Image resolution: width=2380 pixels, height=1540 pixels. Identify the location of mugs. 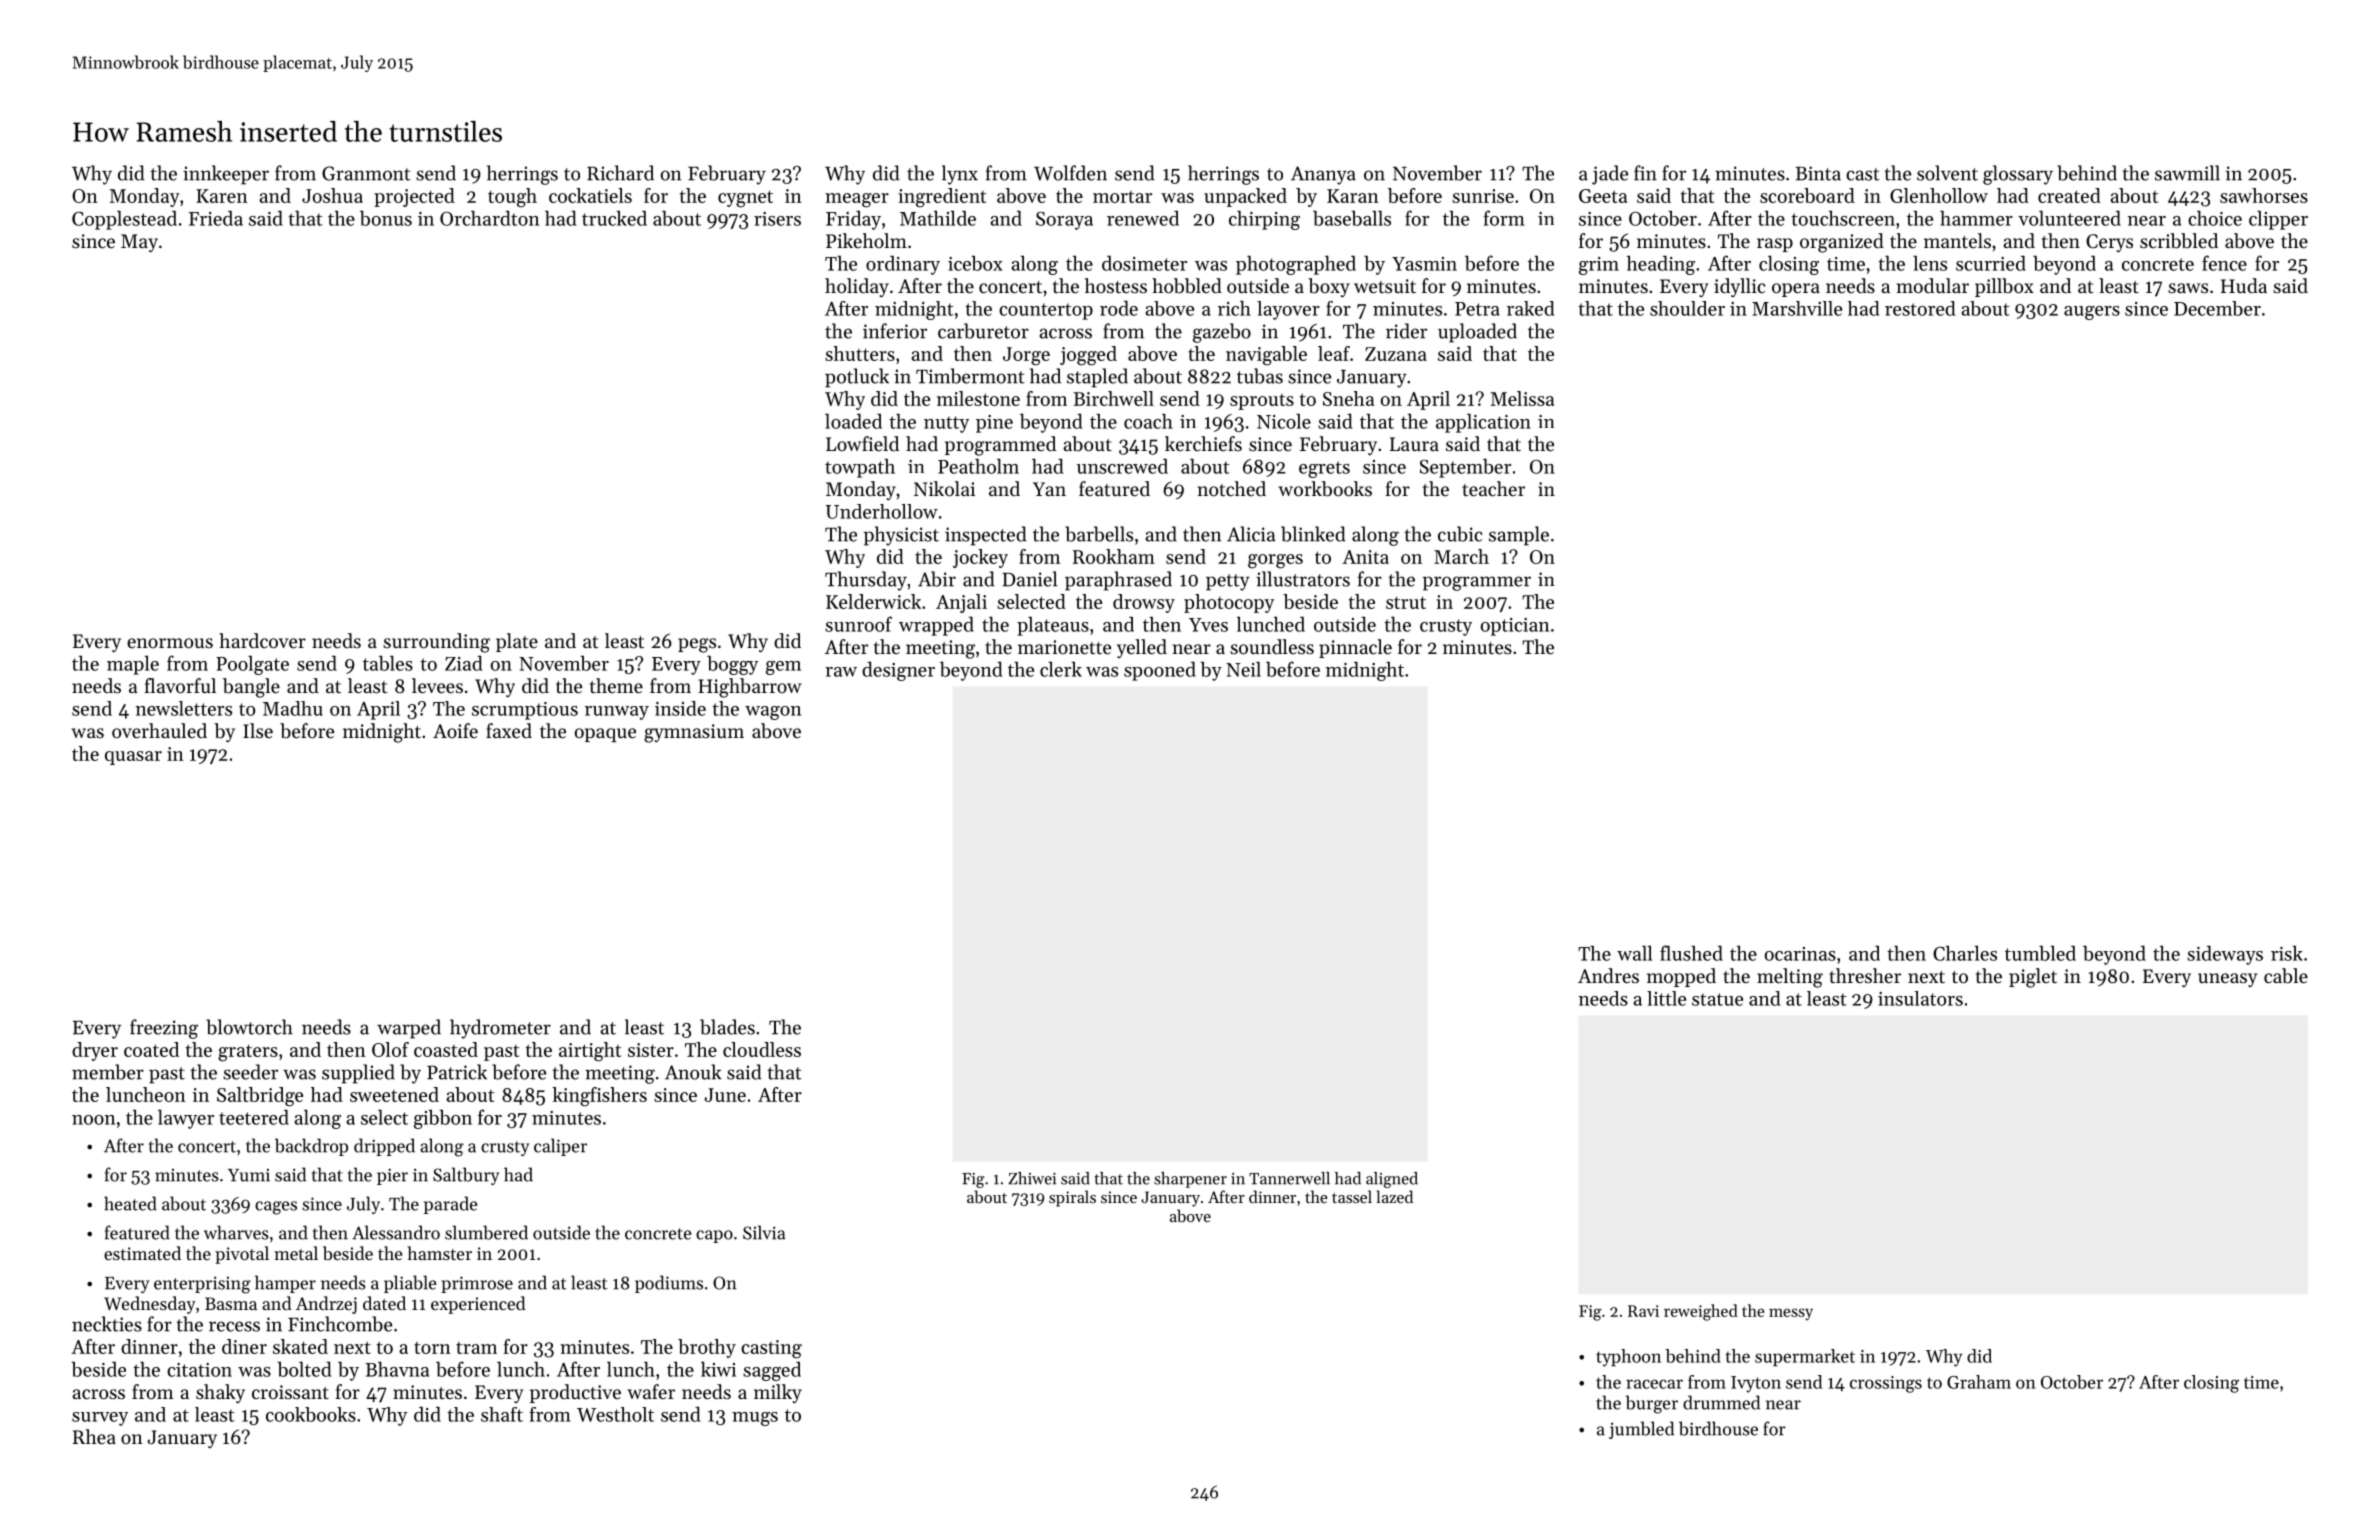
(755, 1419).
